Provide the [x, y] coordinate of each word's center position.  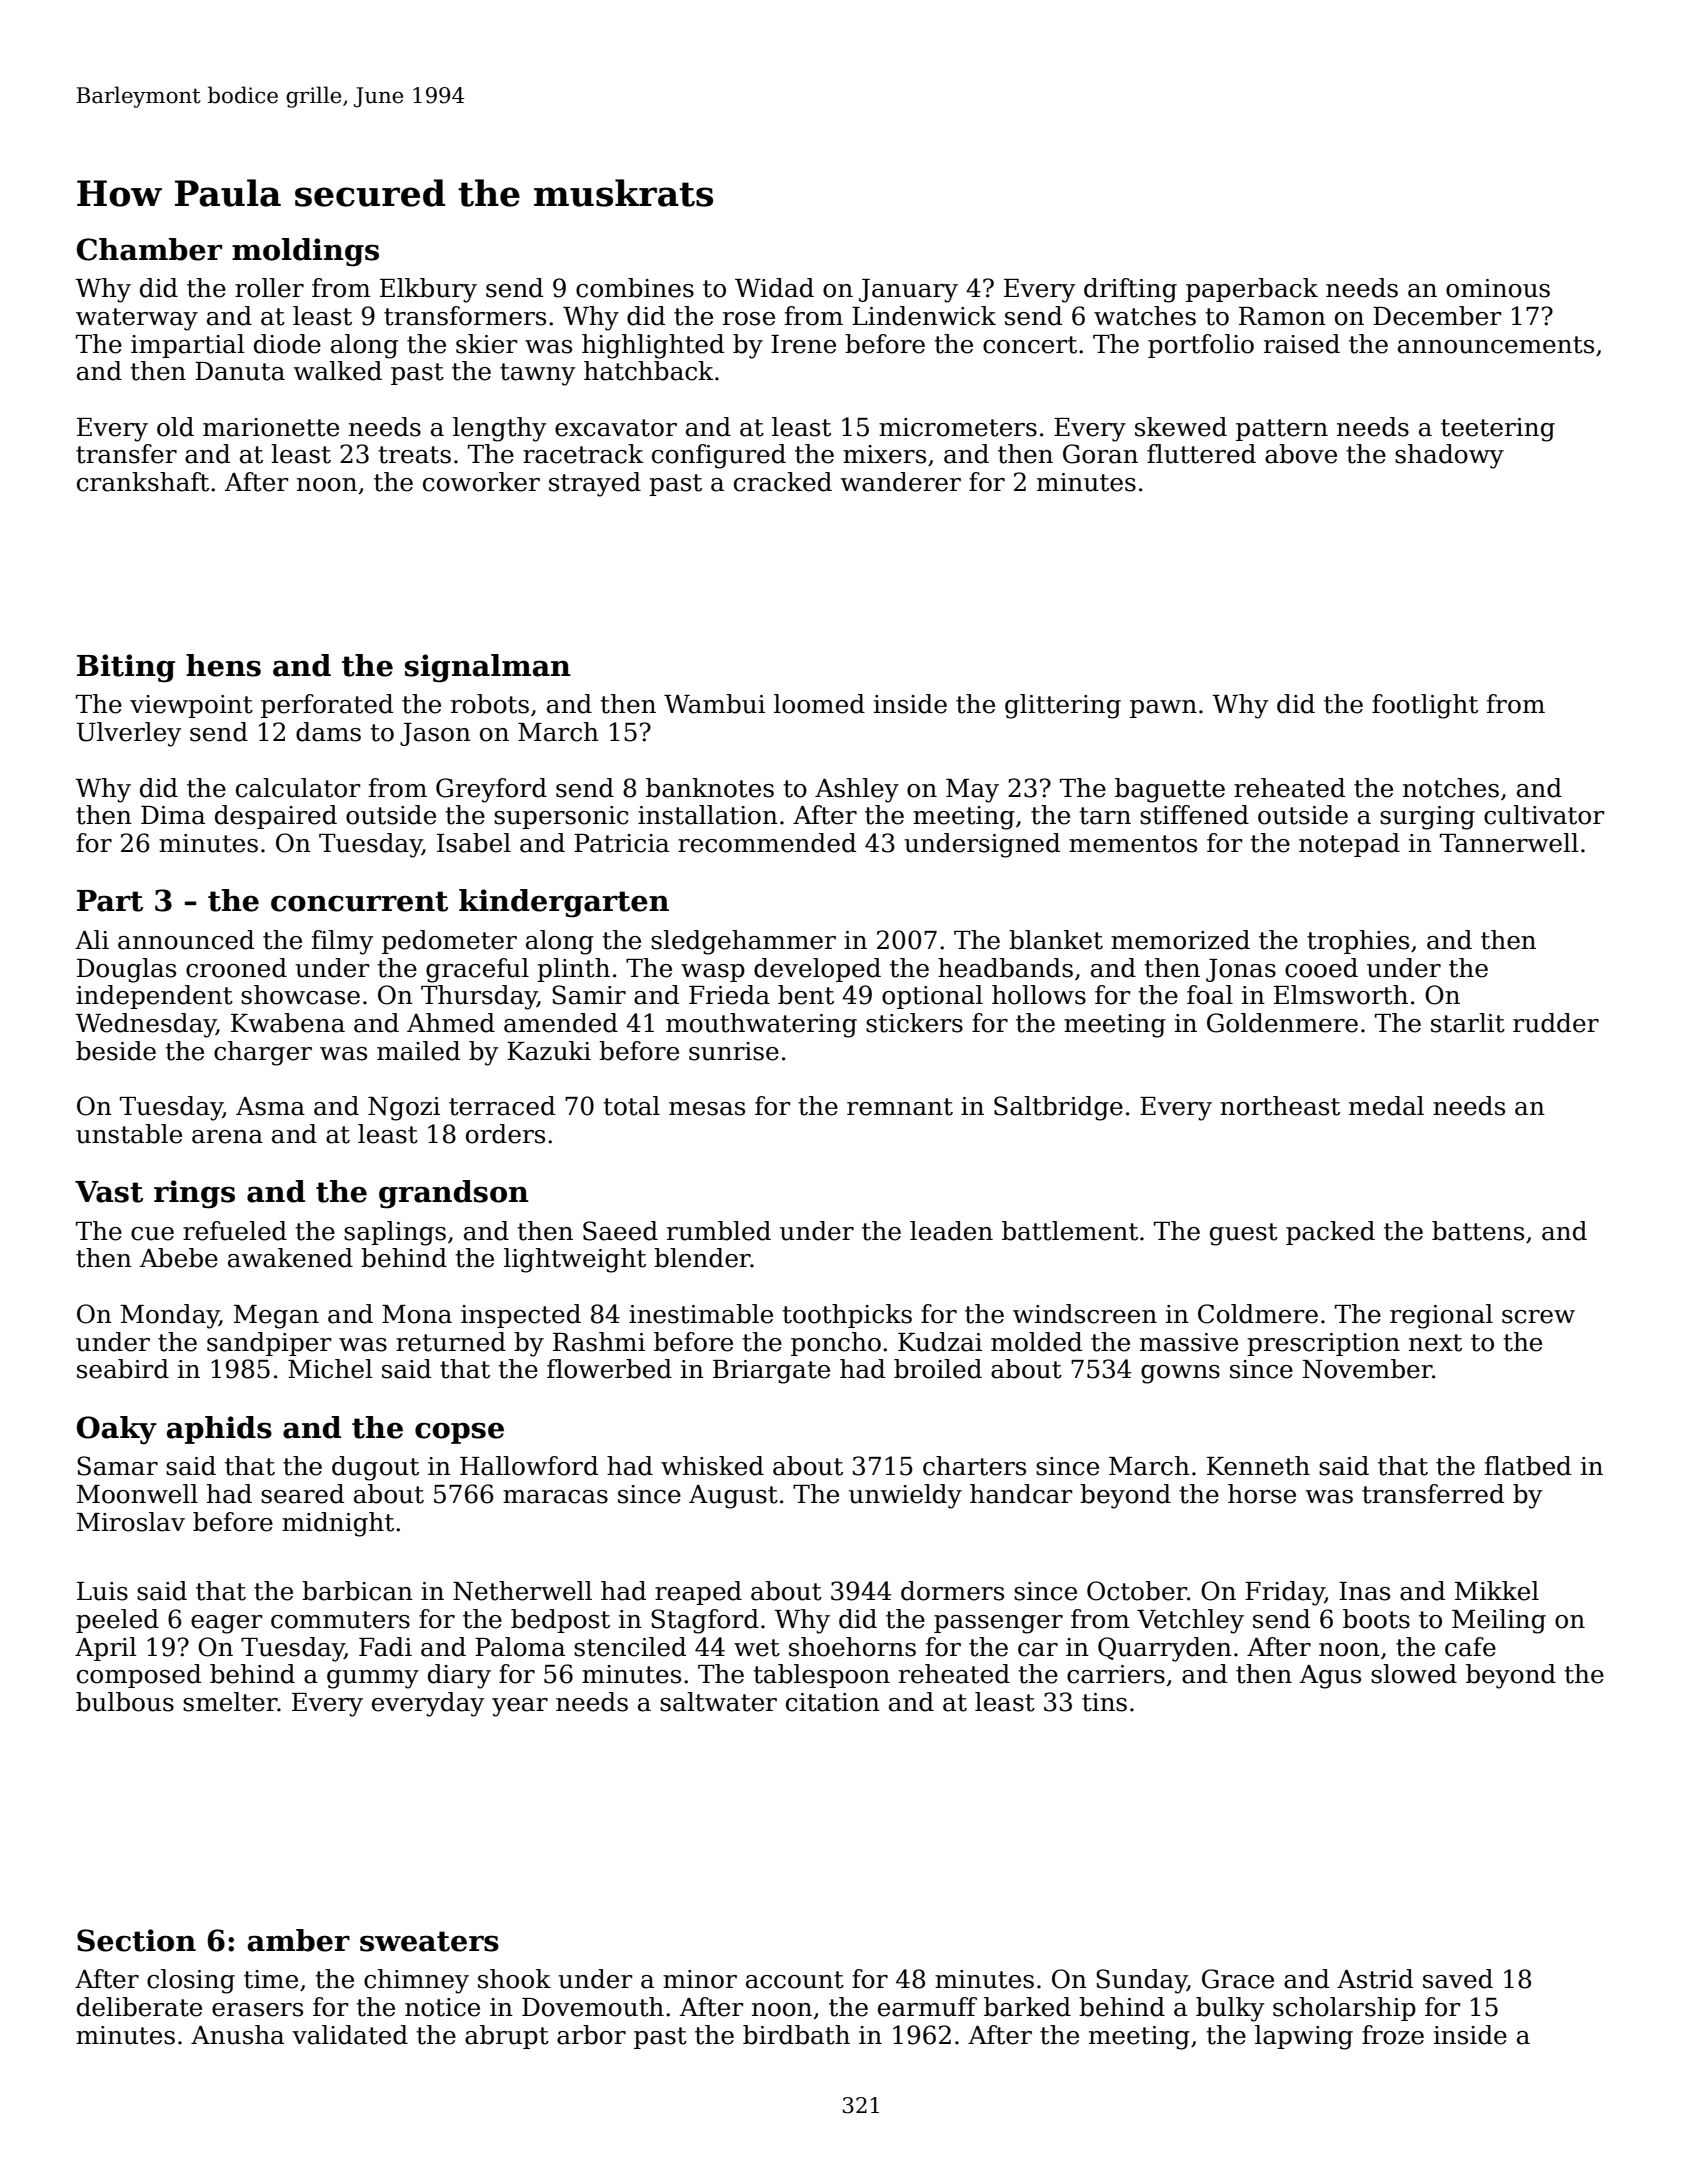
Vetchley [1190, 1621]
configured [719, 456]
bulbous [125, 1702]
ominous [1498, 288]
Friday [1285, 1593]
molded [1036, 1342]
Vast [109, 1192]
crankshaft [143, 482]
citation [833, 1702]
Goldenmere [1282, 1023]
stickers [914, 1023]
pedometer [449, 942]
